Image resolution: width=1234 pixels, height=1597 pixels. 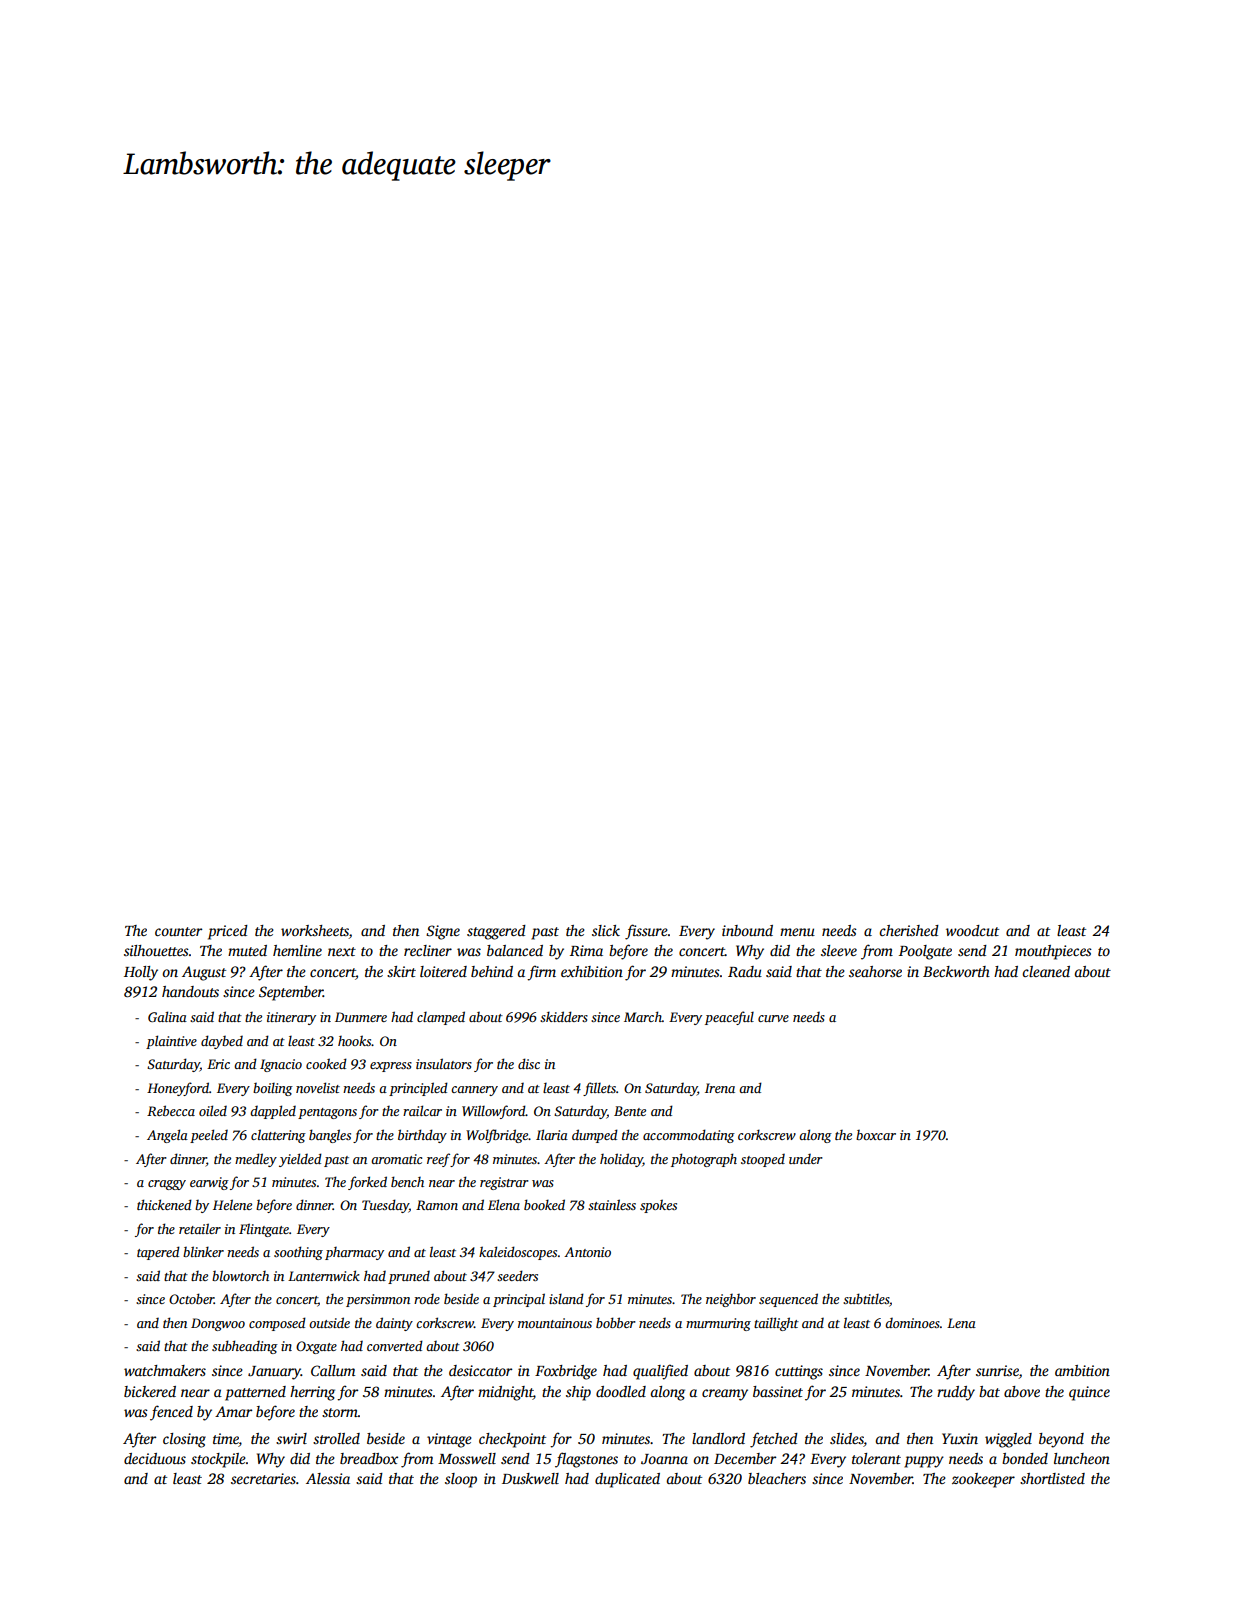 What do you see at coordinates (806, 1159) in the page?
I see `under` at bounding box center [806, 1159].
